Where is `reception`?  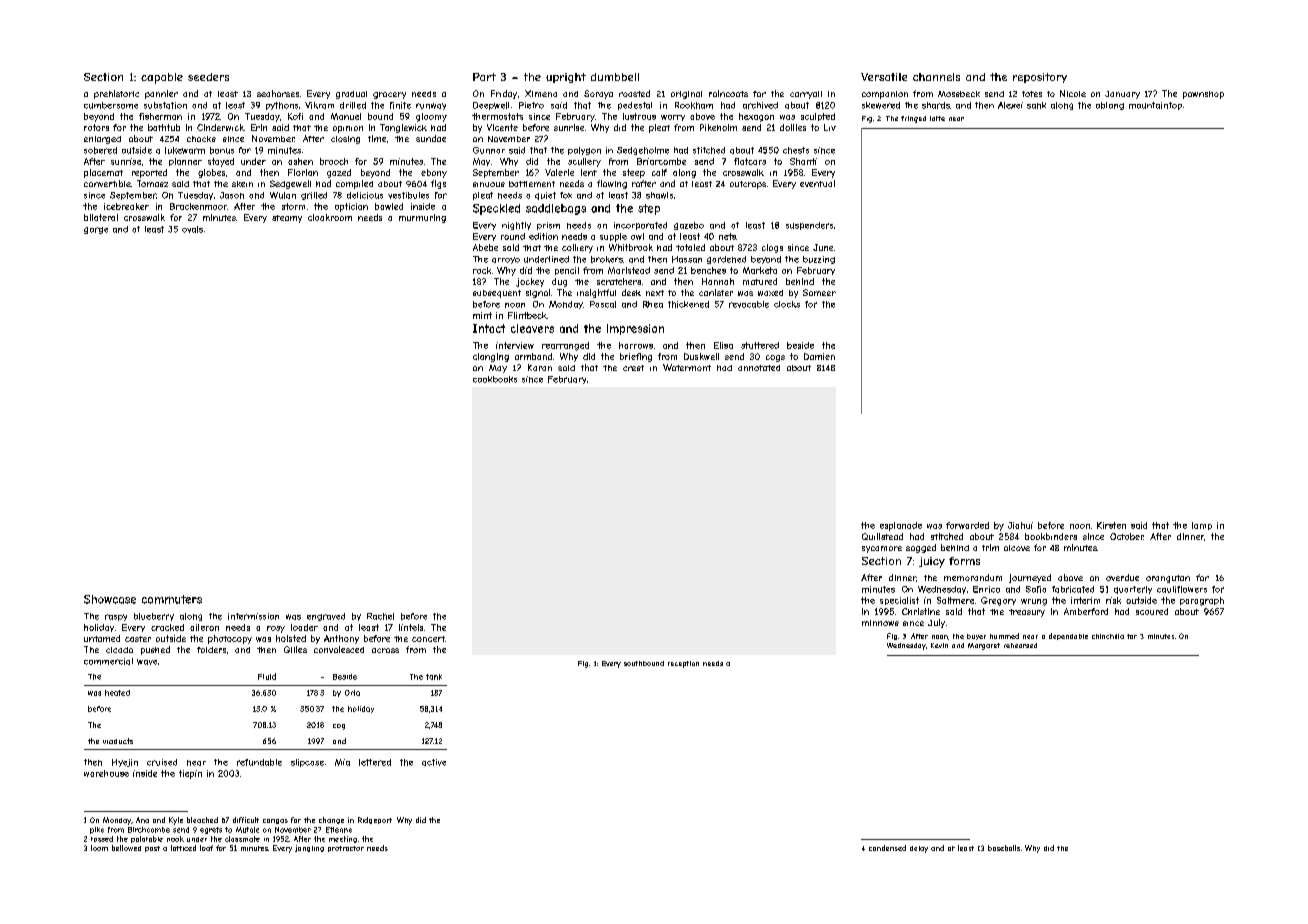 reception is located at coordinates (683, 664).
